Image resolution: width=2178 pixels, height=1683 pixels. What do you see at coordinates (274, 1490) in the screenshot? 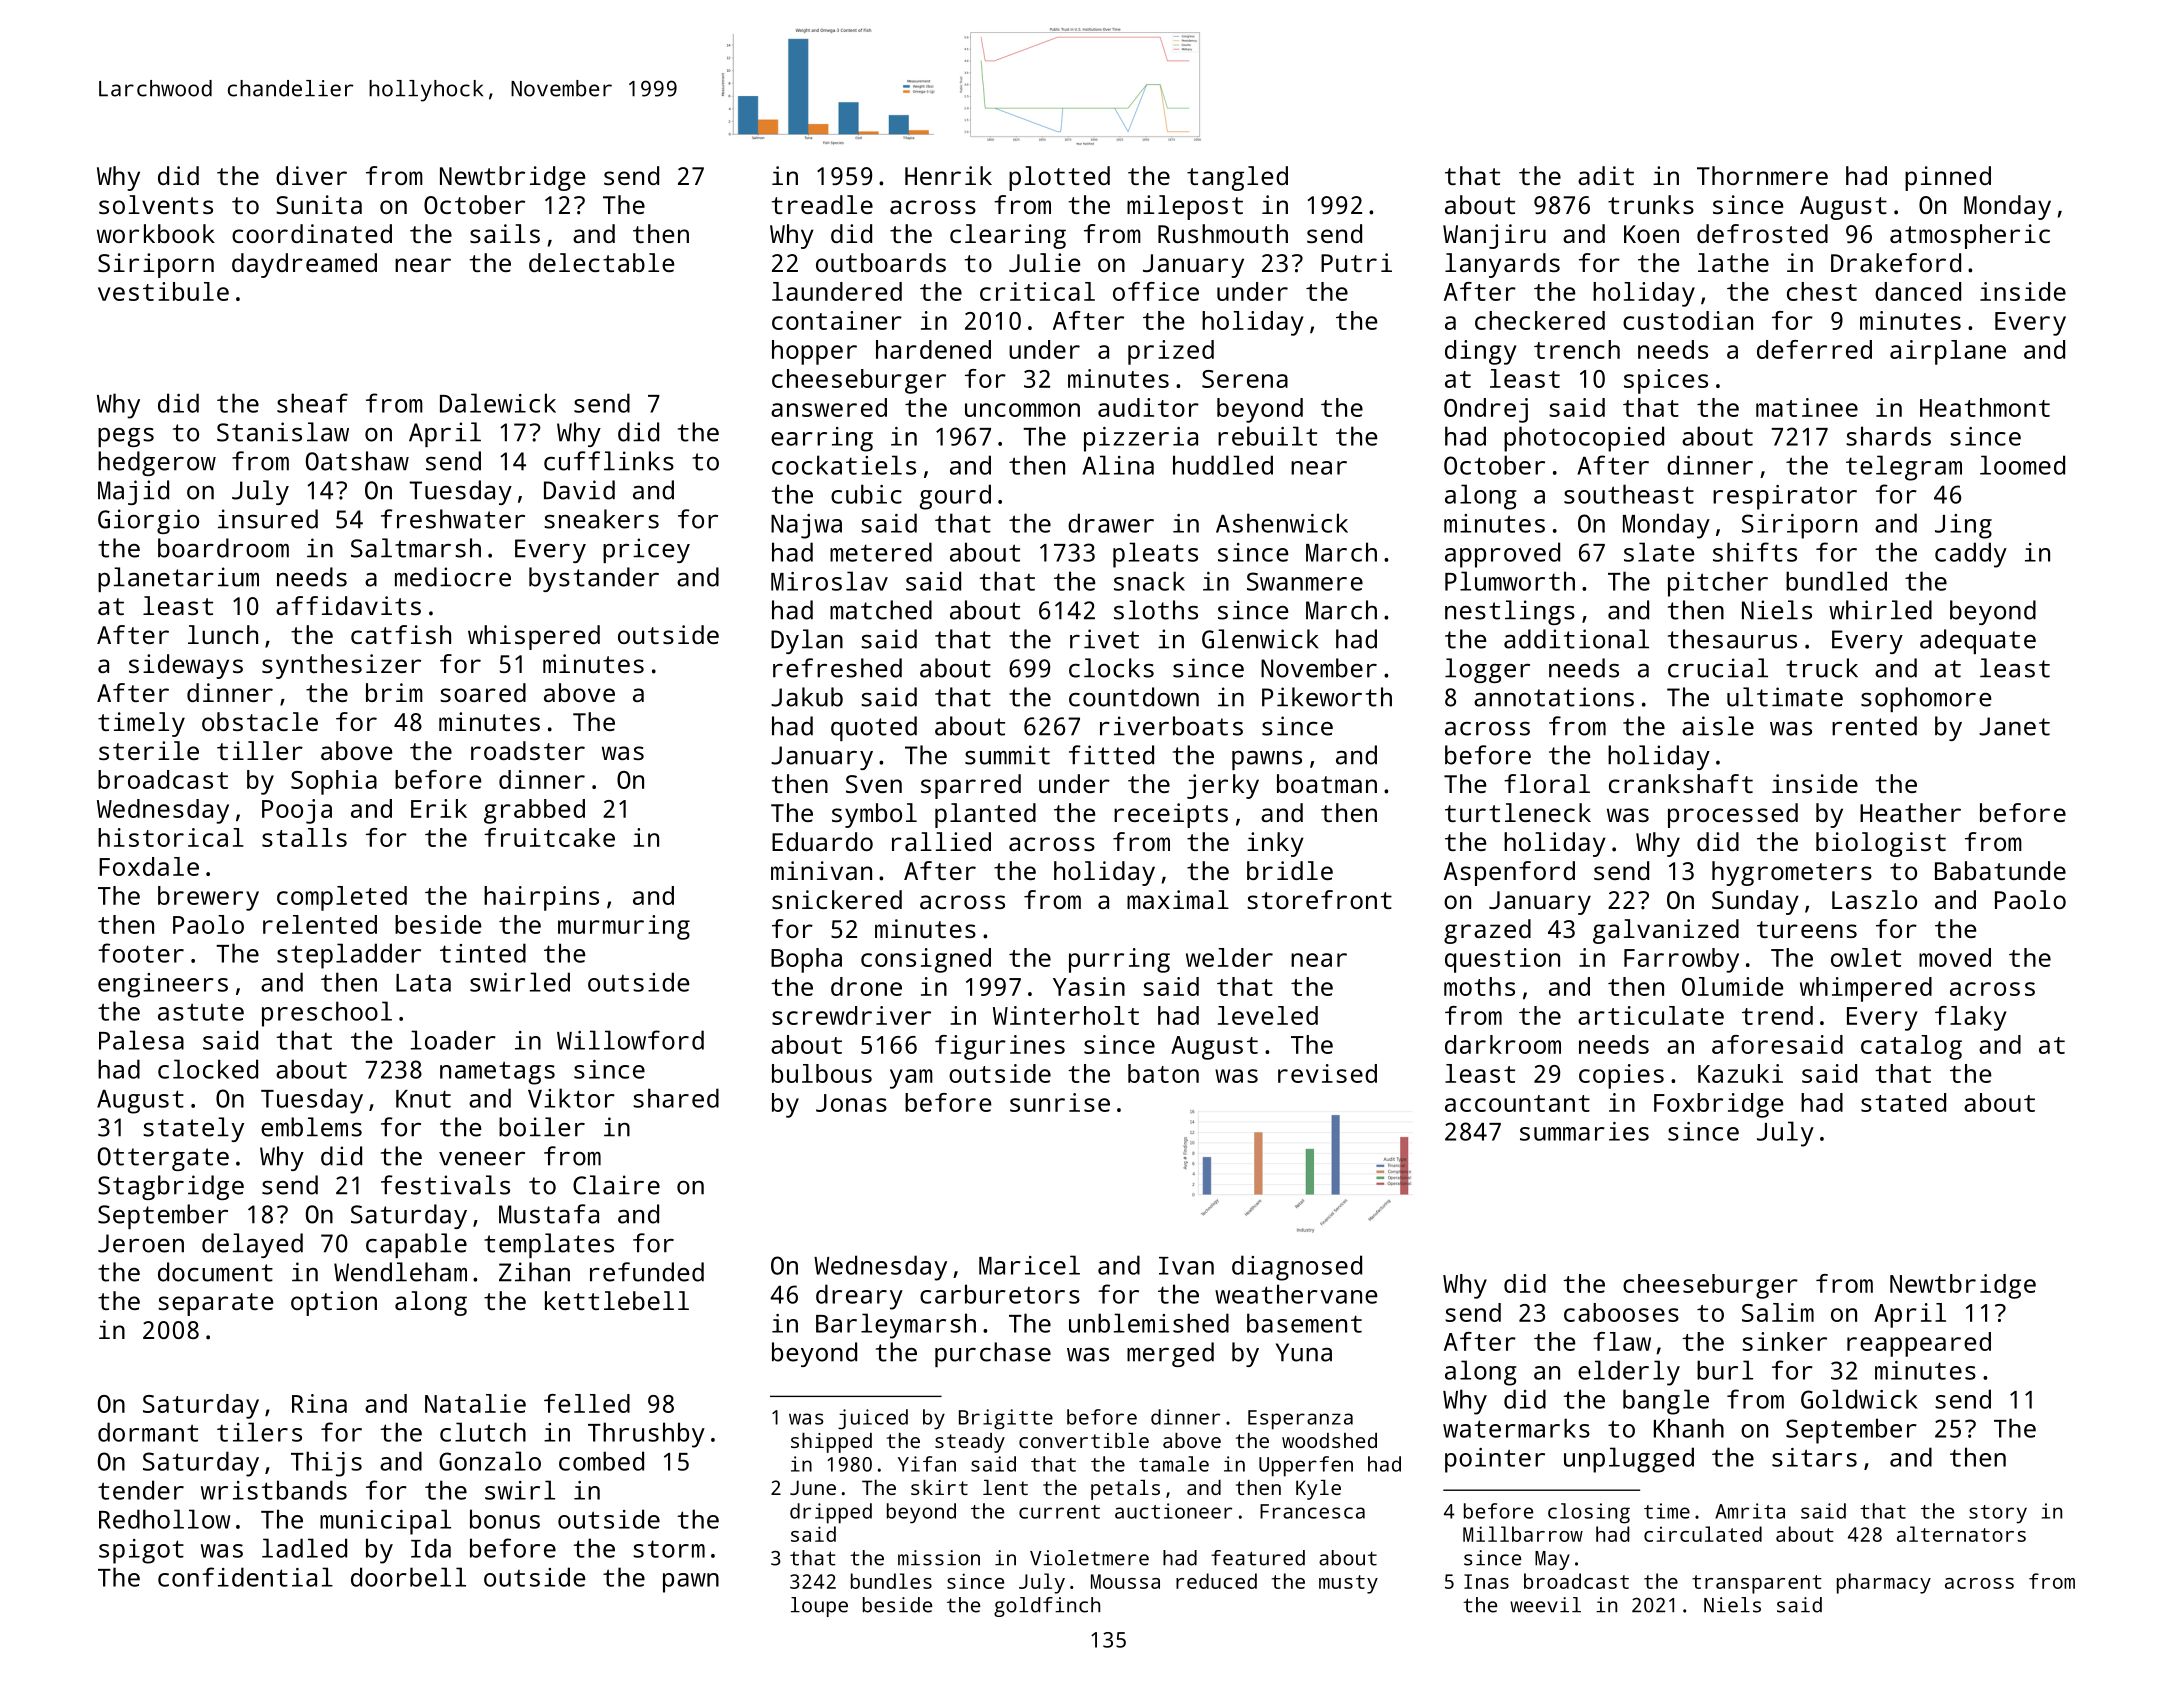
I see `wristbands` at bounding box center [274, 1490].
